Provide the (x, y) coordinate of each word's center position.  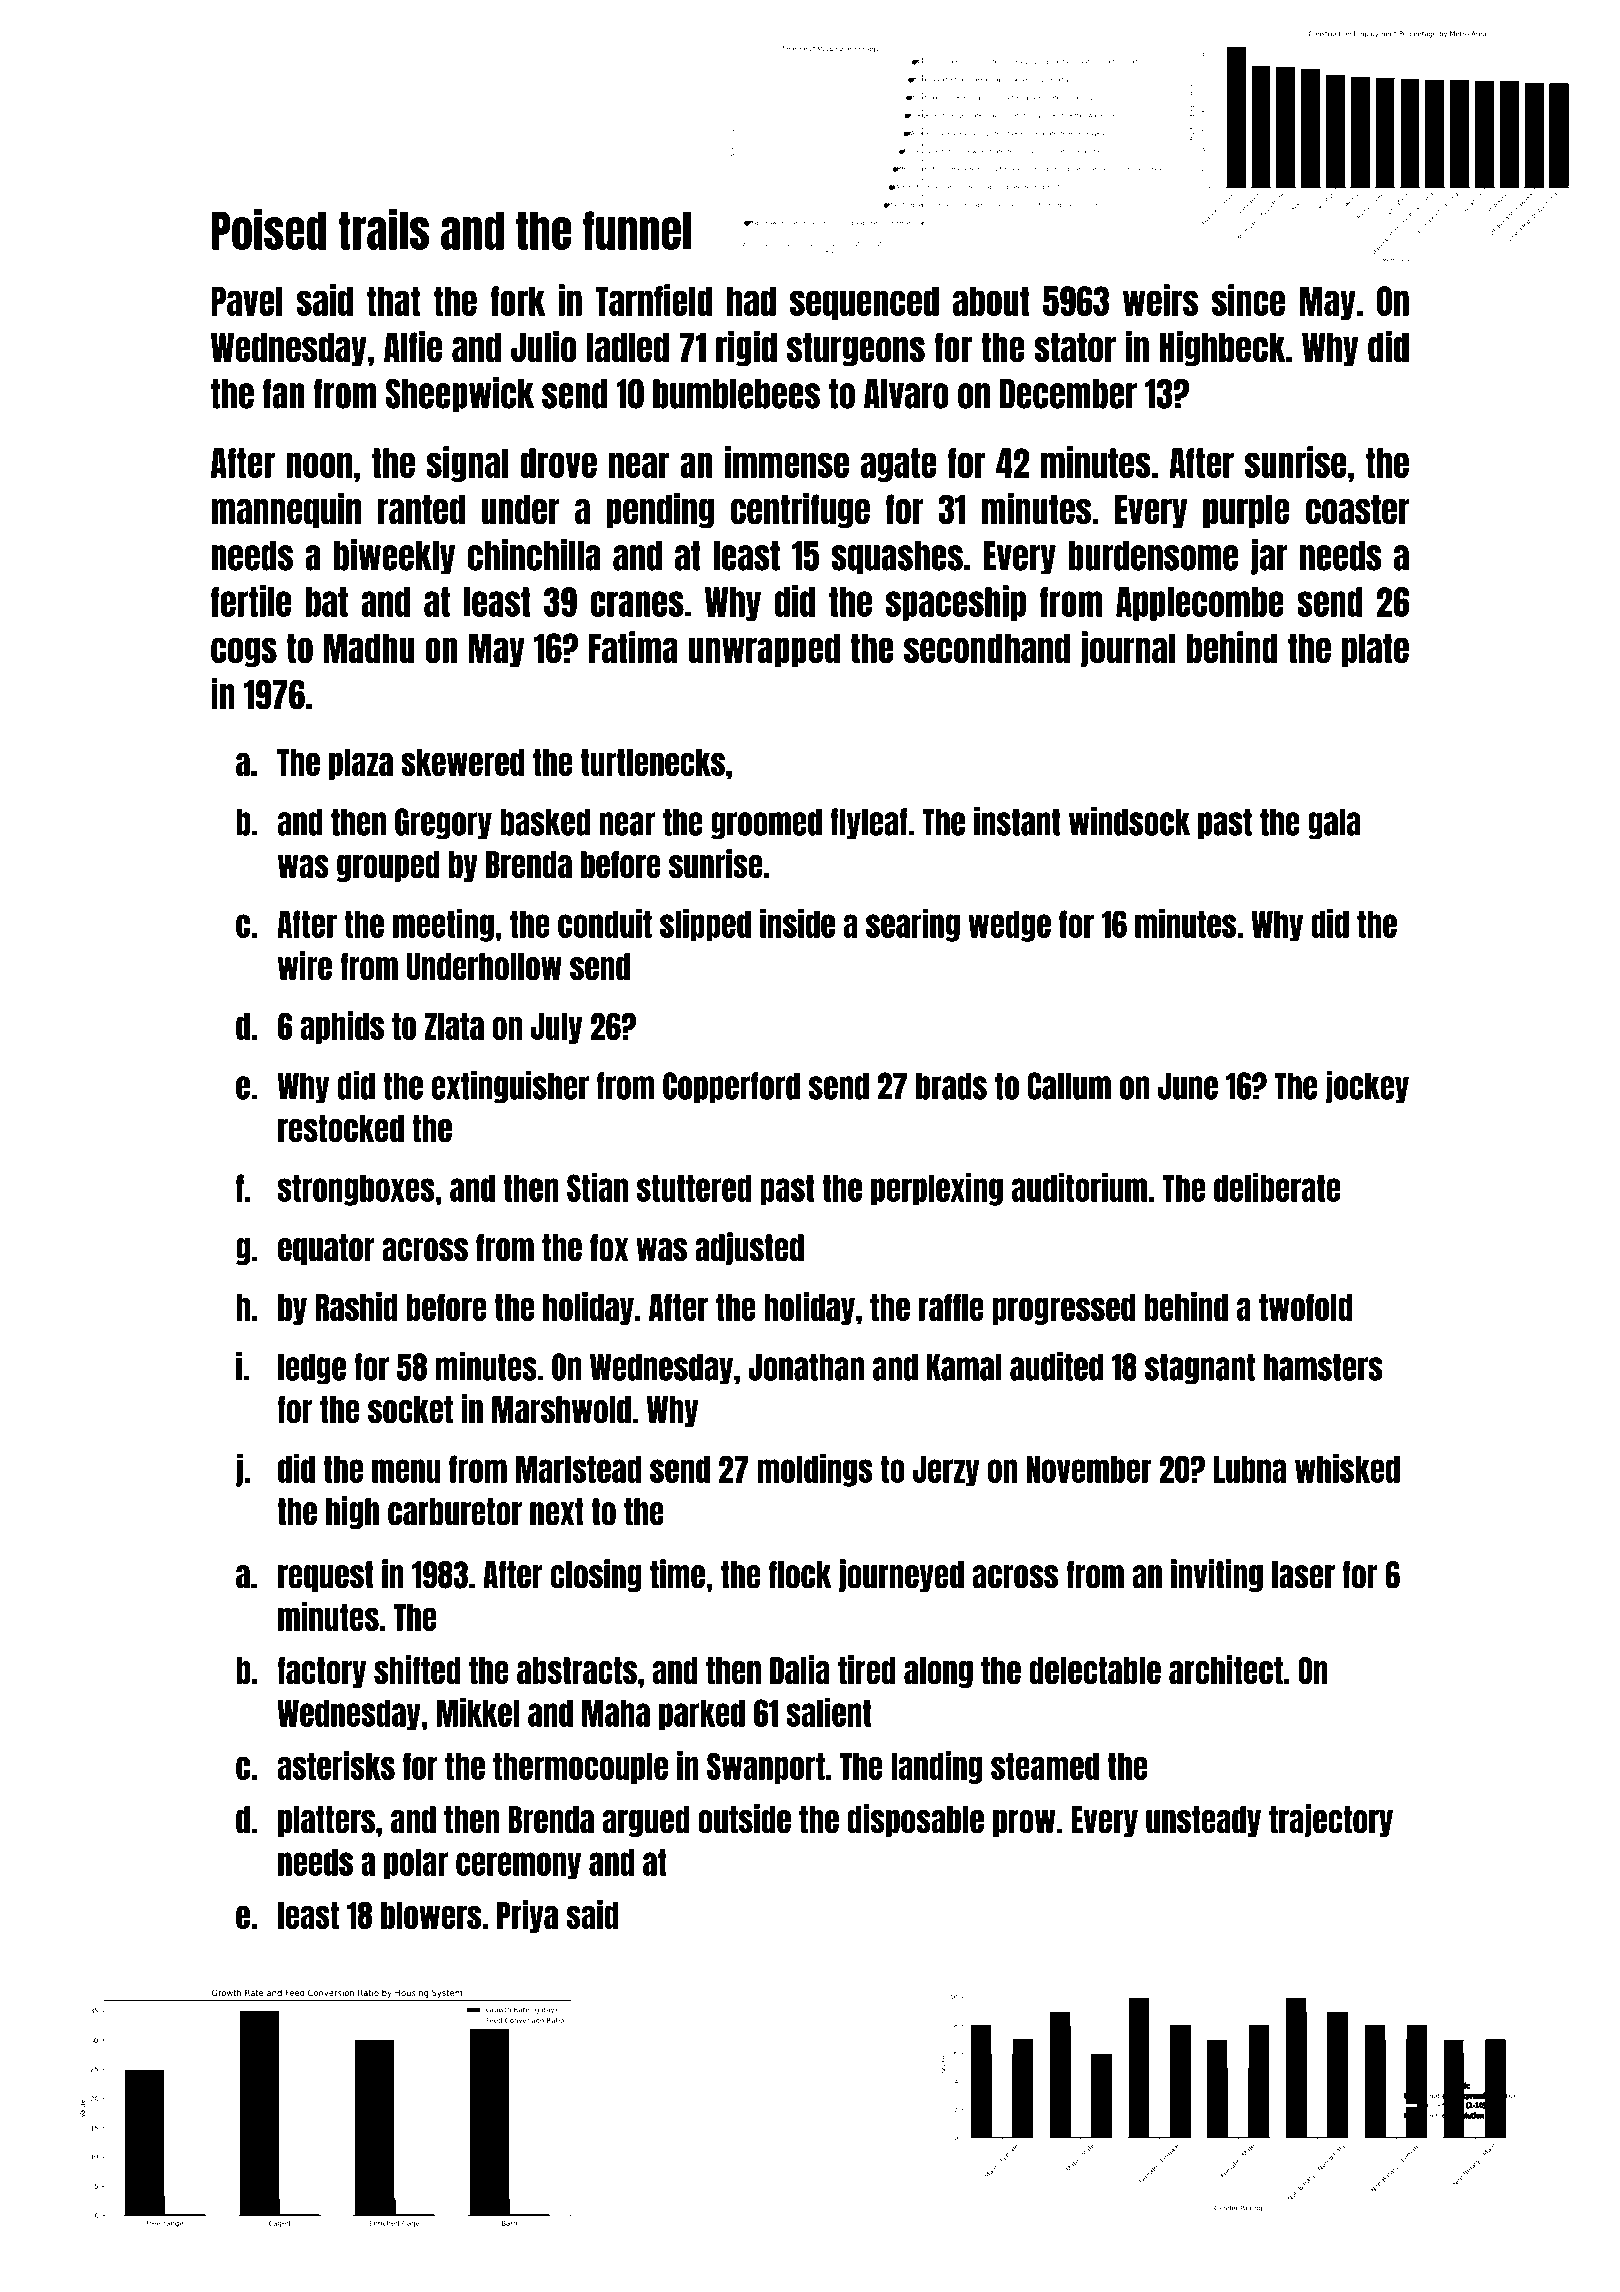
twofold (1305, 1307)
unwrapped (764, 650)
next (557, 1512)
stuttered (694, 1188)
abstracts (577, 1671)
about (991, 301)
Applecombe (1200, 604)
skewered (462, 762)
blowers (431, 1915)
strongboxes (356, 1190)
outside (744, 1819)
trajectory (1331, 1820)
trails (383, 229)
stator (1075, 348)
